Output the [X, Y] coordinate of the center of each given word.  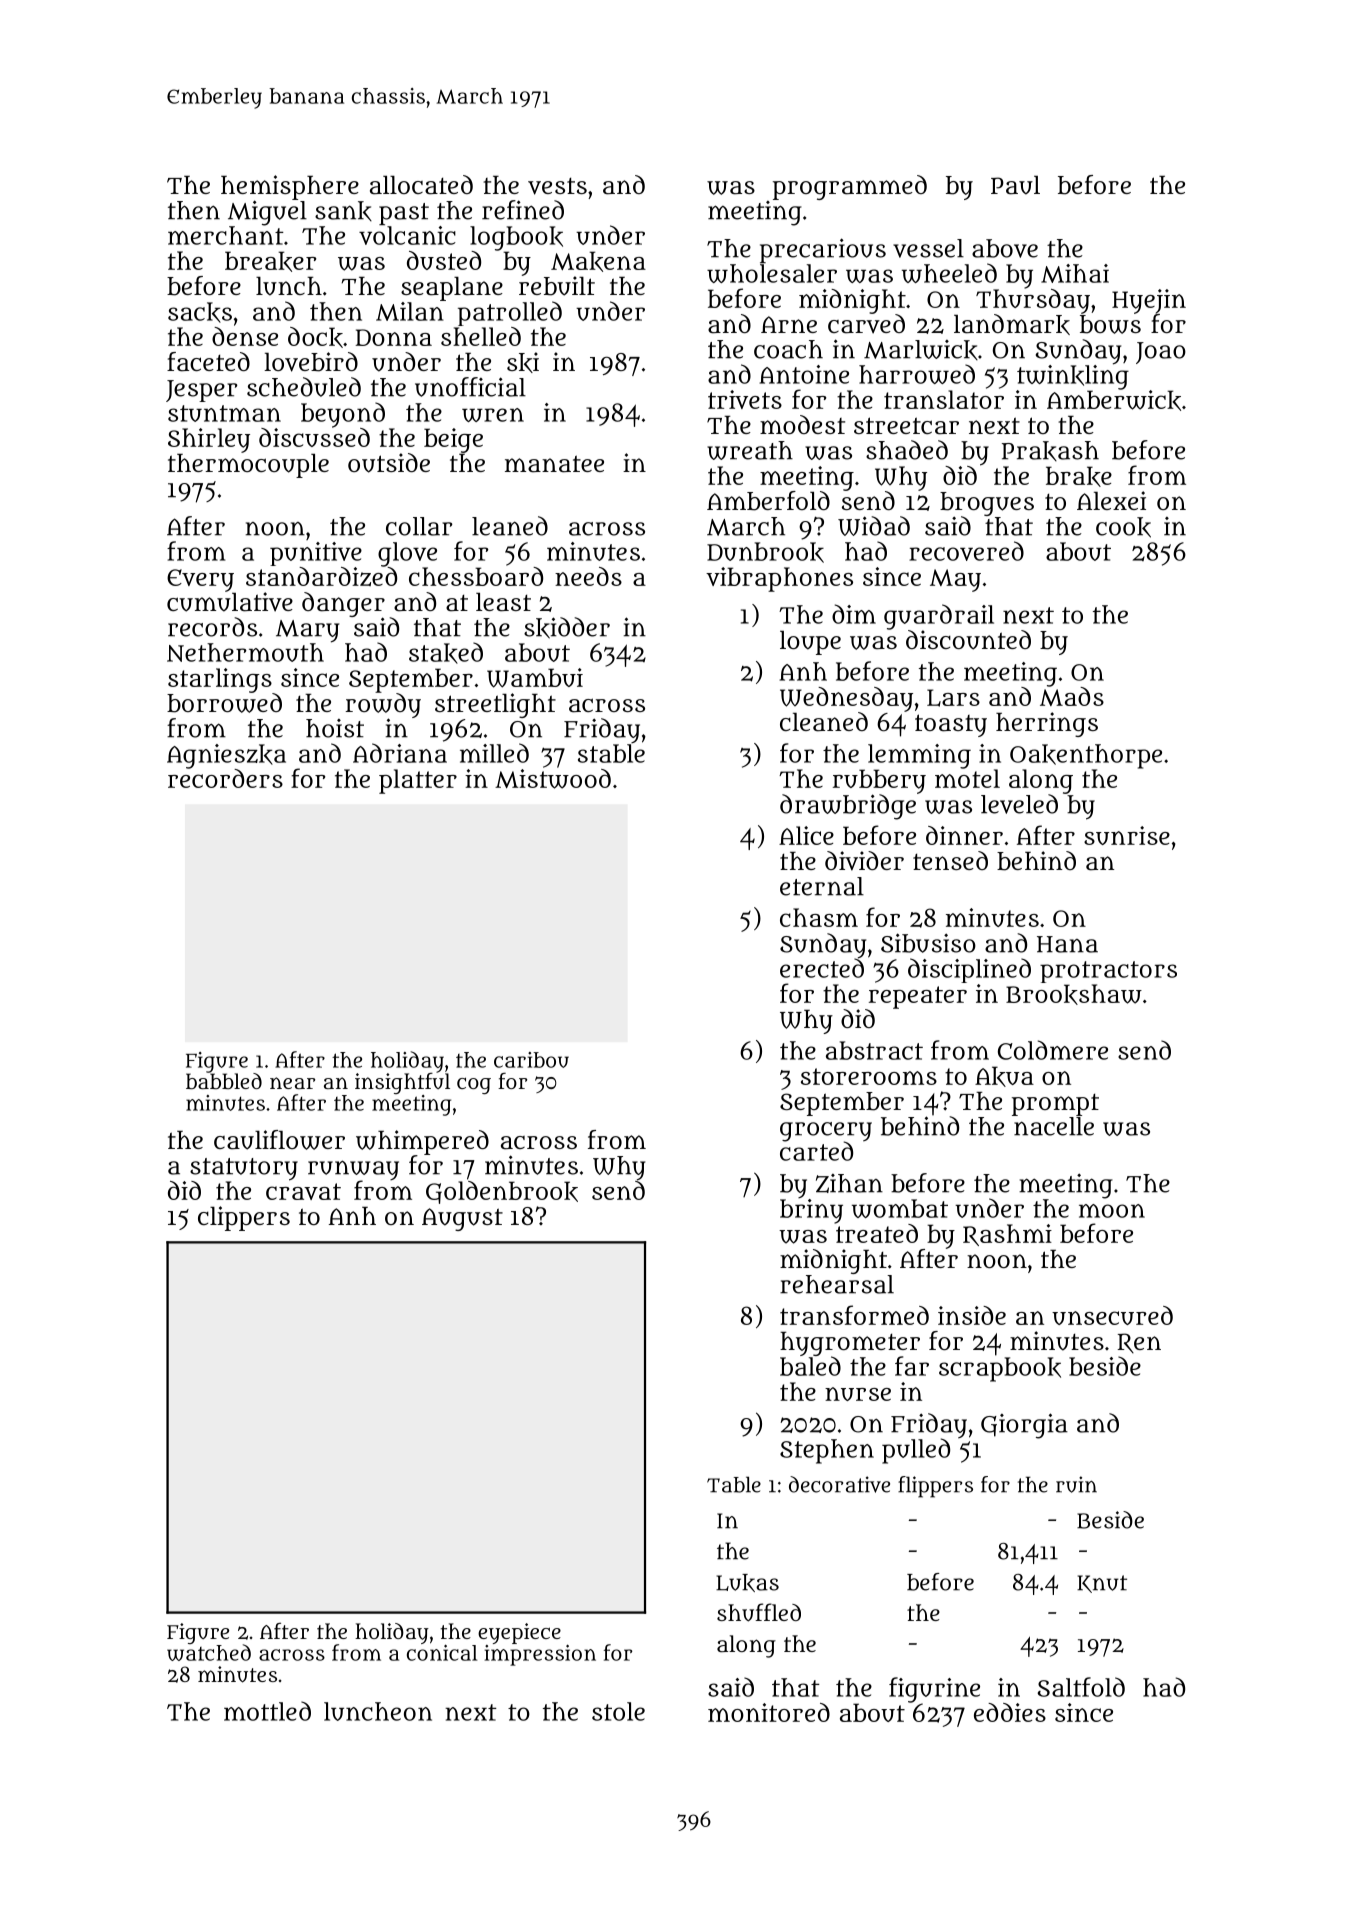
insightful [402, 1083]
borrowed [224, 703]
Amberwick [1114, 400]
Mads [1072, 696]
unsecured [1112, 1315]
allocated [421, 185]
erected [822, 968]
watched [209, 1652]
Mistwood [553, 779]
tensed [950, 860]
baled [810, 1366]
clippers [244, 1218]
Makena [598, 261]
